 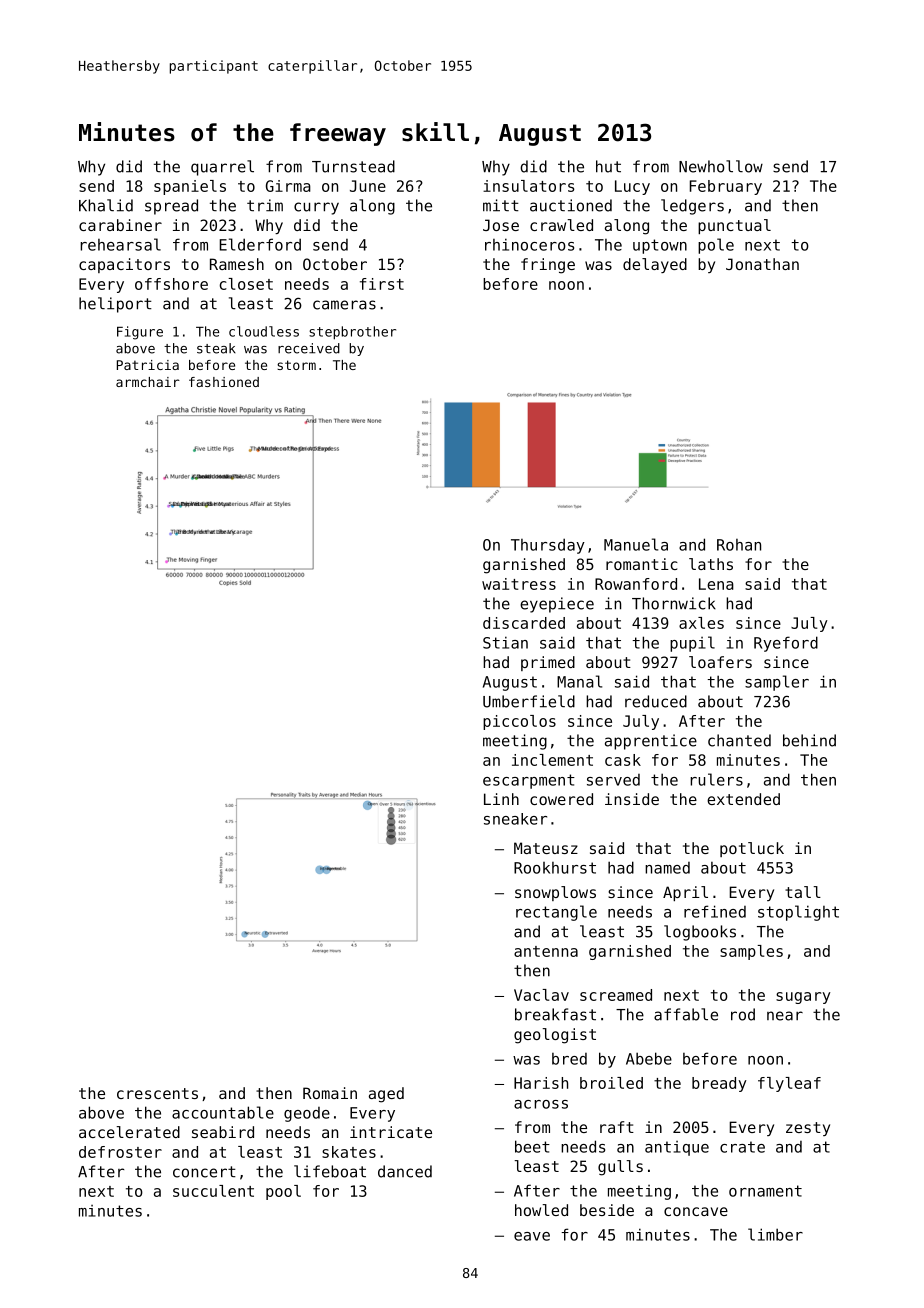 What do you see at coordinates (222, 168) in the screenshot?
I see `quarrel` at bounding box center [222, 168].
